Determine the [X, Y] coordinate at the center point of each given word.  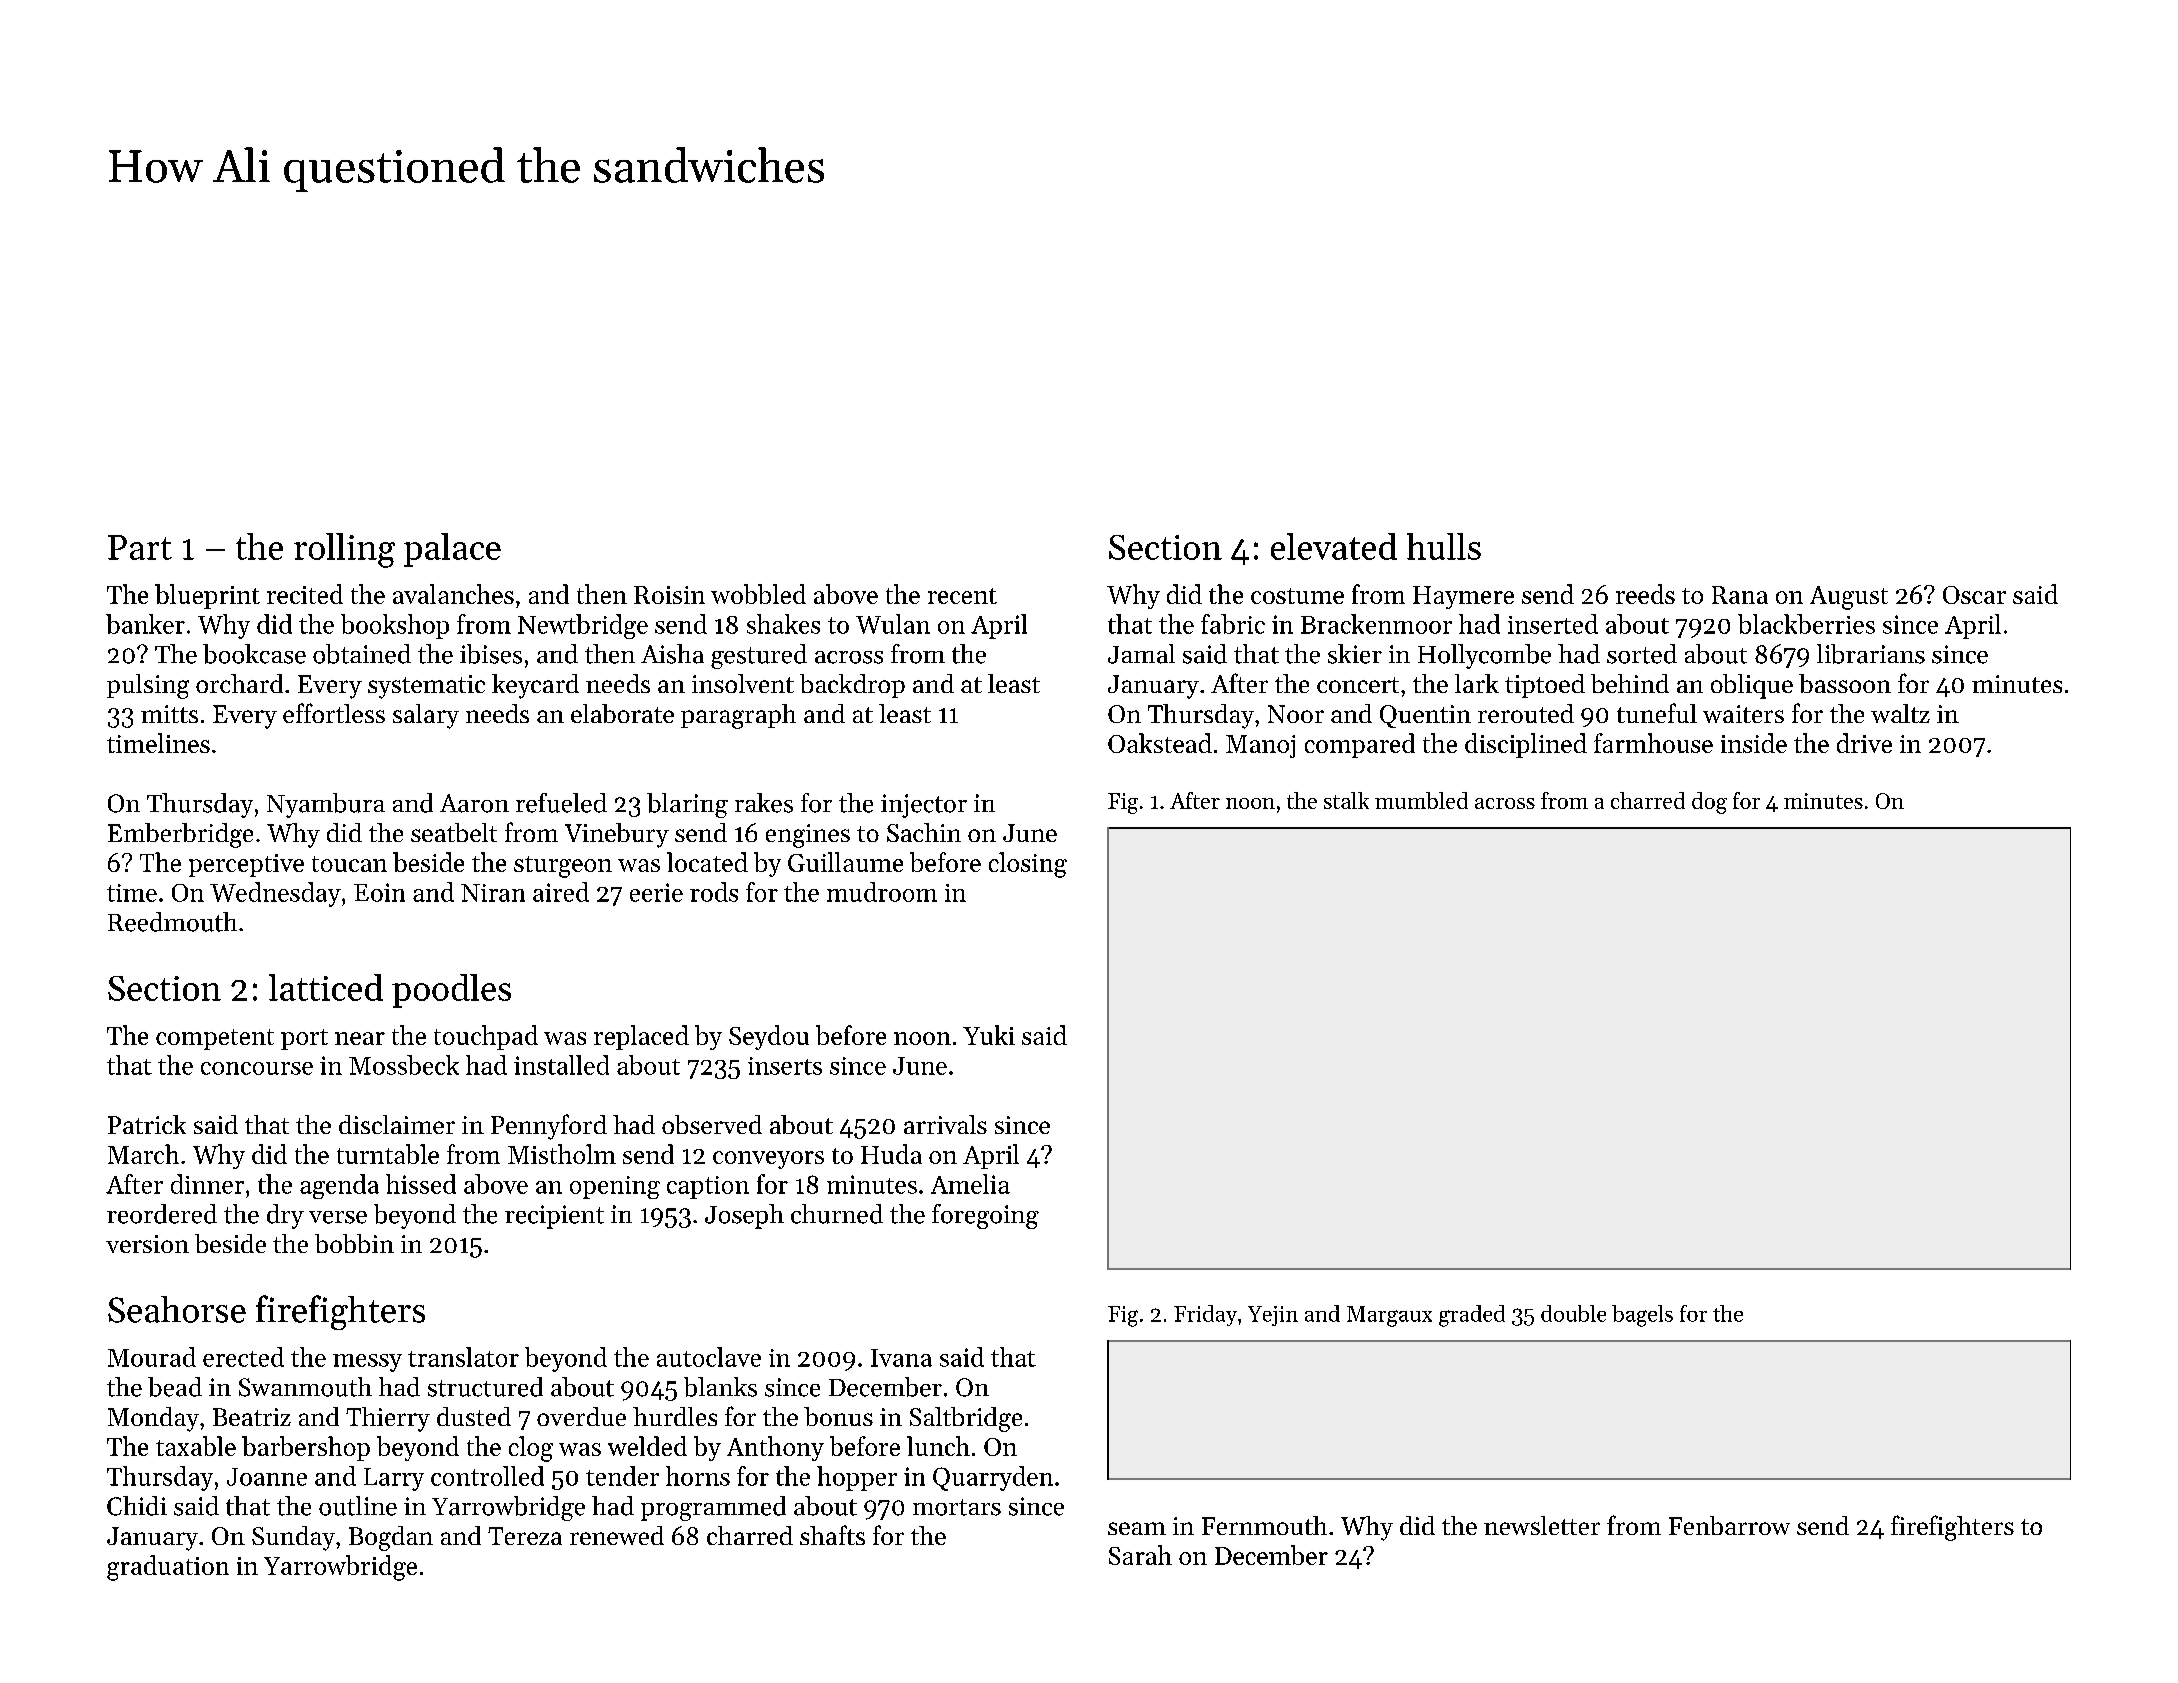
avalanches [453, 594]
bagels [1642, 1316]
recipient [554, 1217]
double [1573, 1313]
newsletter [1542, 1525]
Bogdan [391, 1538]
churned [837, 1214]
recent [962, 596]
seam [1137, 1528]
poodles [451, 991]
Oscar [1974, 595]
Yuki [989, 1035]
